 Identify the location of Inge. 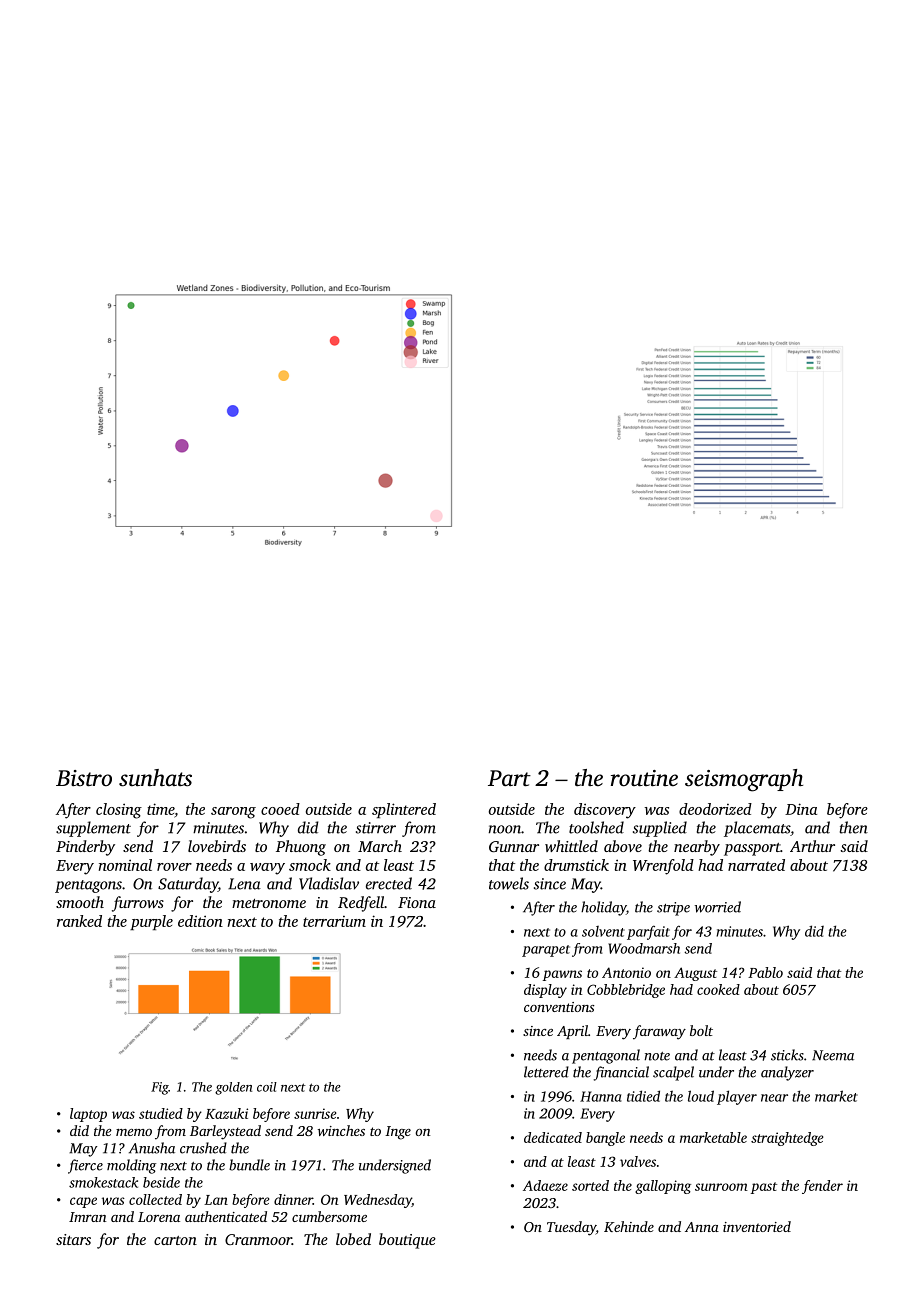
(398, 1133).
